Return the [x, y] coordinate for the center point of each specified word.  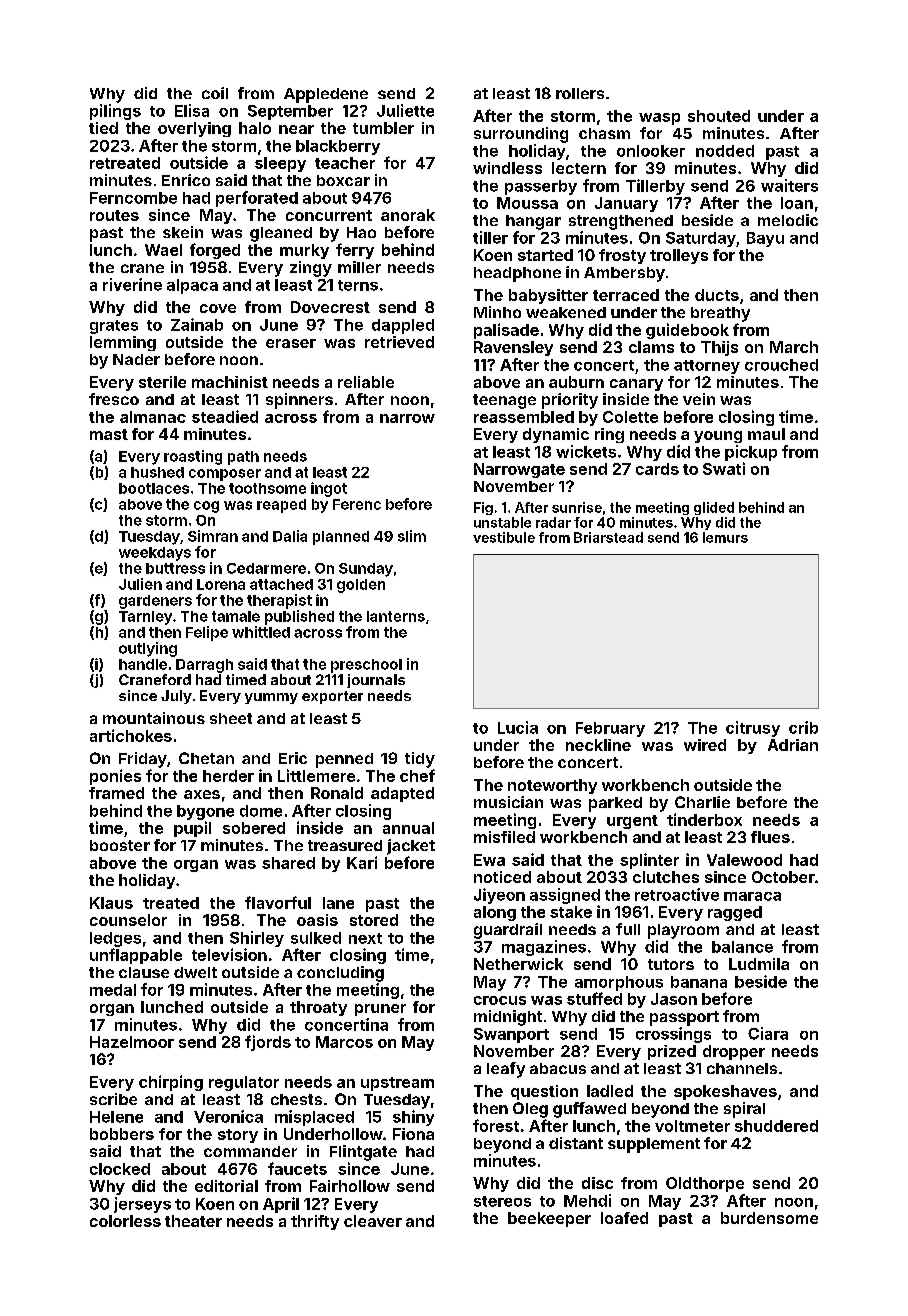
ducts [717, 295]
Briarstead [608, 537]
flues [770, 837]
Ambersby [624, 274]
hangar [533, 222]
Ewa [489, 860]
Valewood [744, 860]
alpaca [192, 286]
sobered [254, 828]
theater [193, 1221]
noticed [502, 877]
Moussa [527, 203]
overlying [194, 129]
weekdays [155, 554]
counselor [128, 920]
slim [412, 536]
